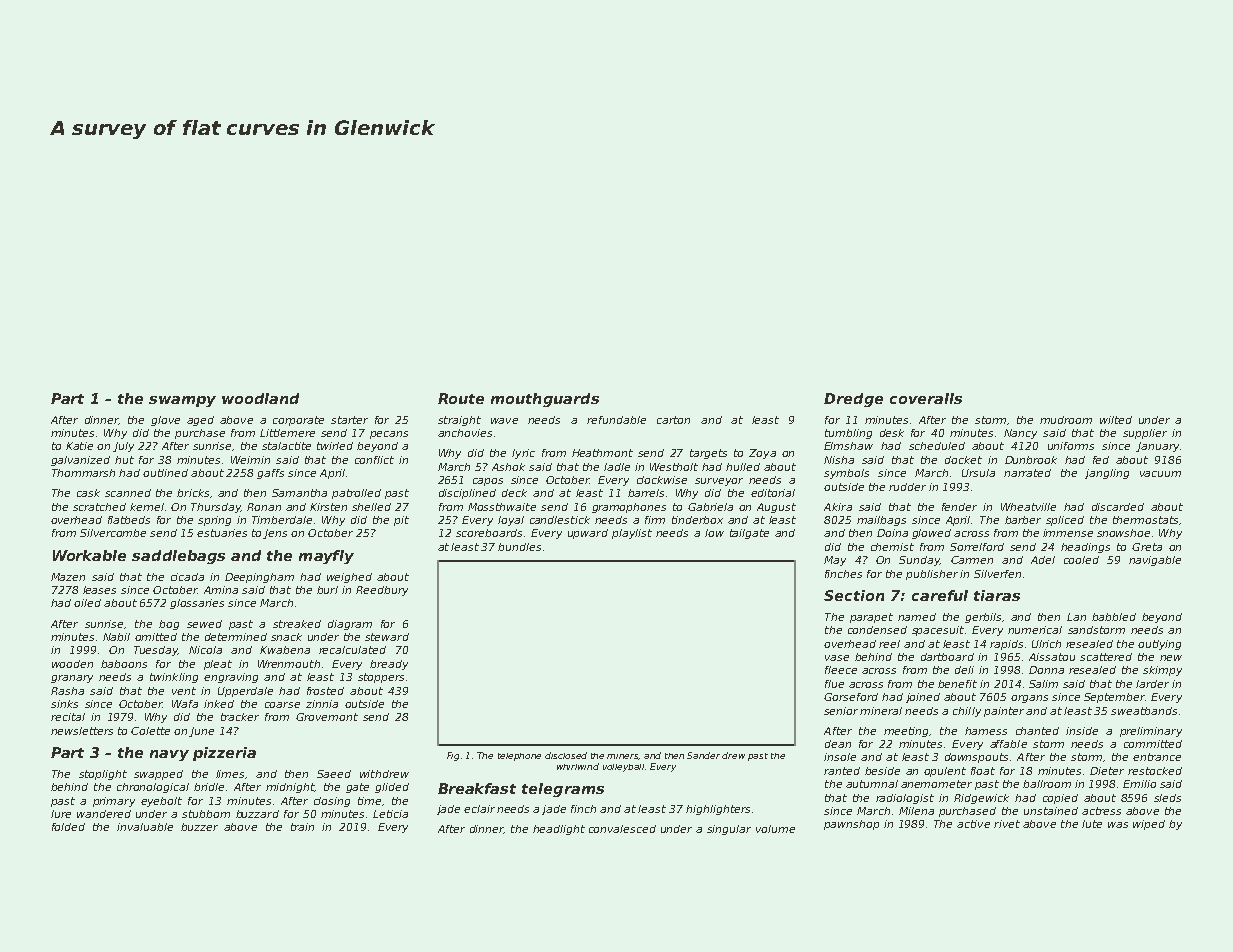 Image resolution: width=1233 pixels, height=952 pixels. I want to click on primary, so click(114, 802).
